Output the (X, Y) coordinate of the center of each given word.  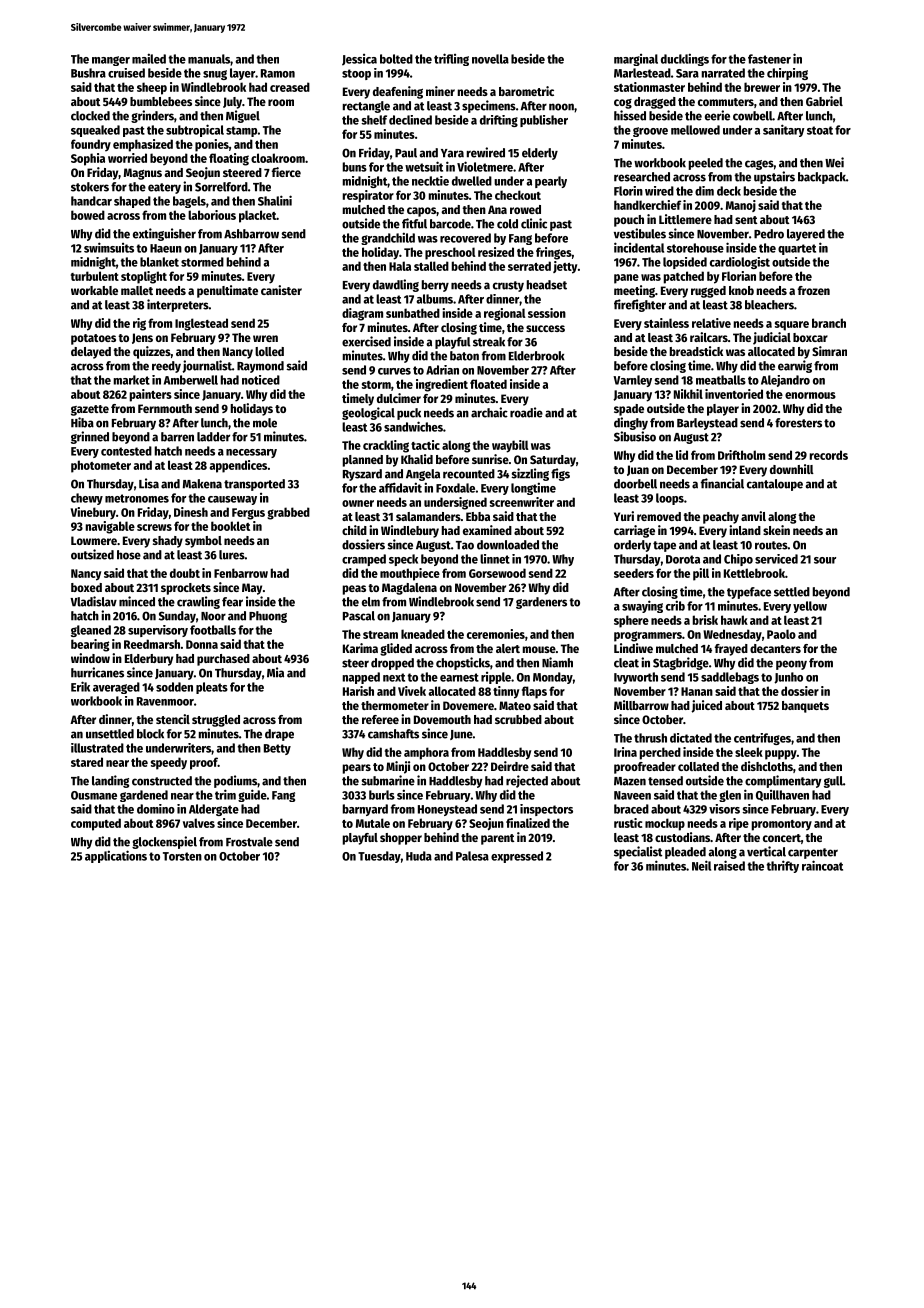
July (232, 103)
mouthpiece (410, 574)
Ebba (478, 516)
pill (701, 574)
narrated (723, 73)
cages (759, 165)
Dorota (683, 559)
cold (507, 224)
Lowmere (94, 540)
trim (225, 794)
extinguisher (164, 234)
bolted (396, 59)
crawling (198, 602)
